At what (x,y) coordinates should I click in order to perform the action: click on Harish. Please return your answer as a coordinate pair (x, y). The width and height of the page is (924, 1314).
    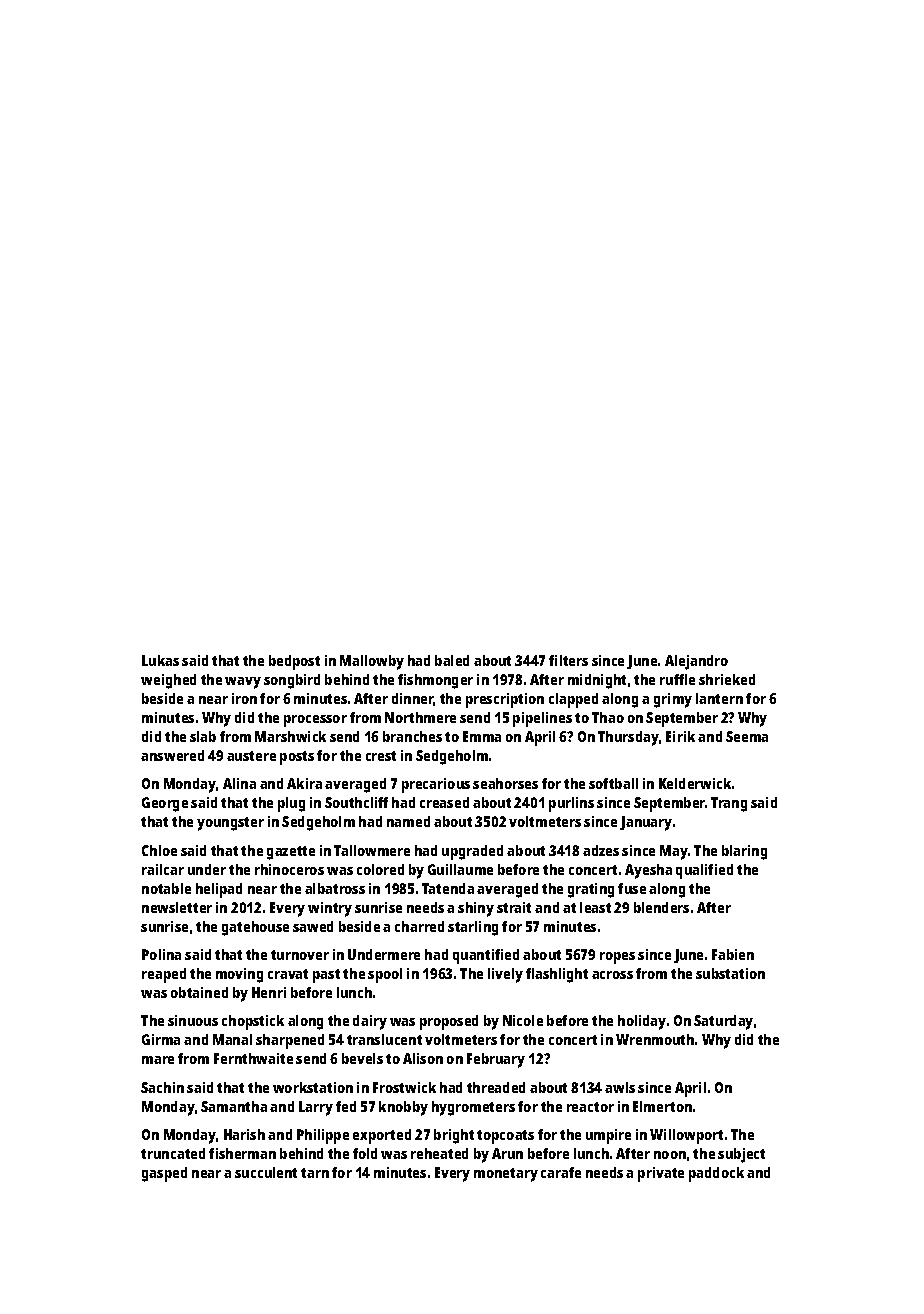
    Looking at the image, I should click on (244, 1134).
